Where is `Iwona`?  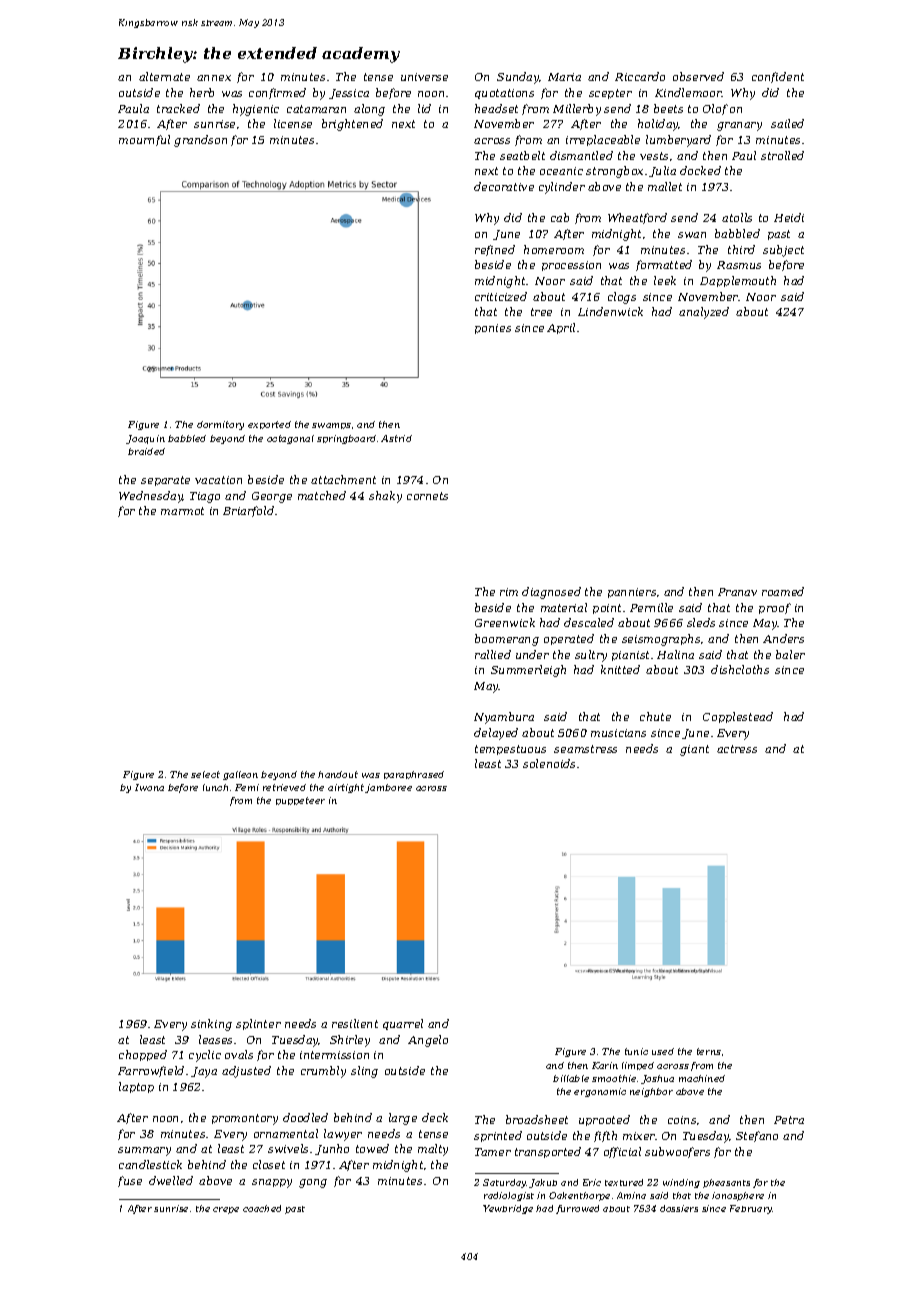 Iwona is located at coordinates (149, 787).
